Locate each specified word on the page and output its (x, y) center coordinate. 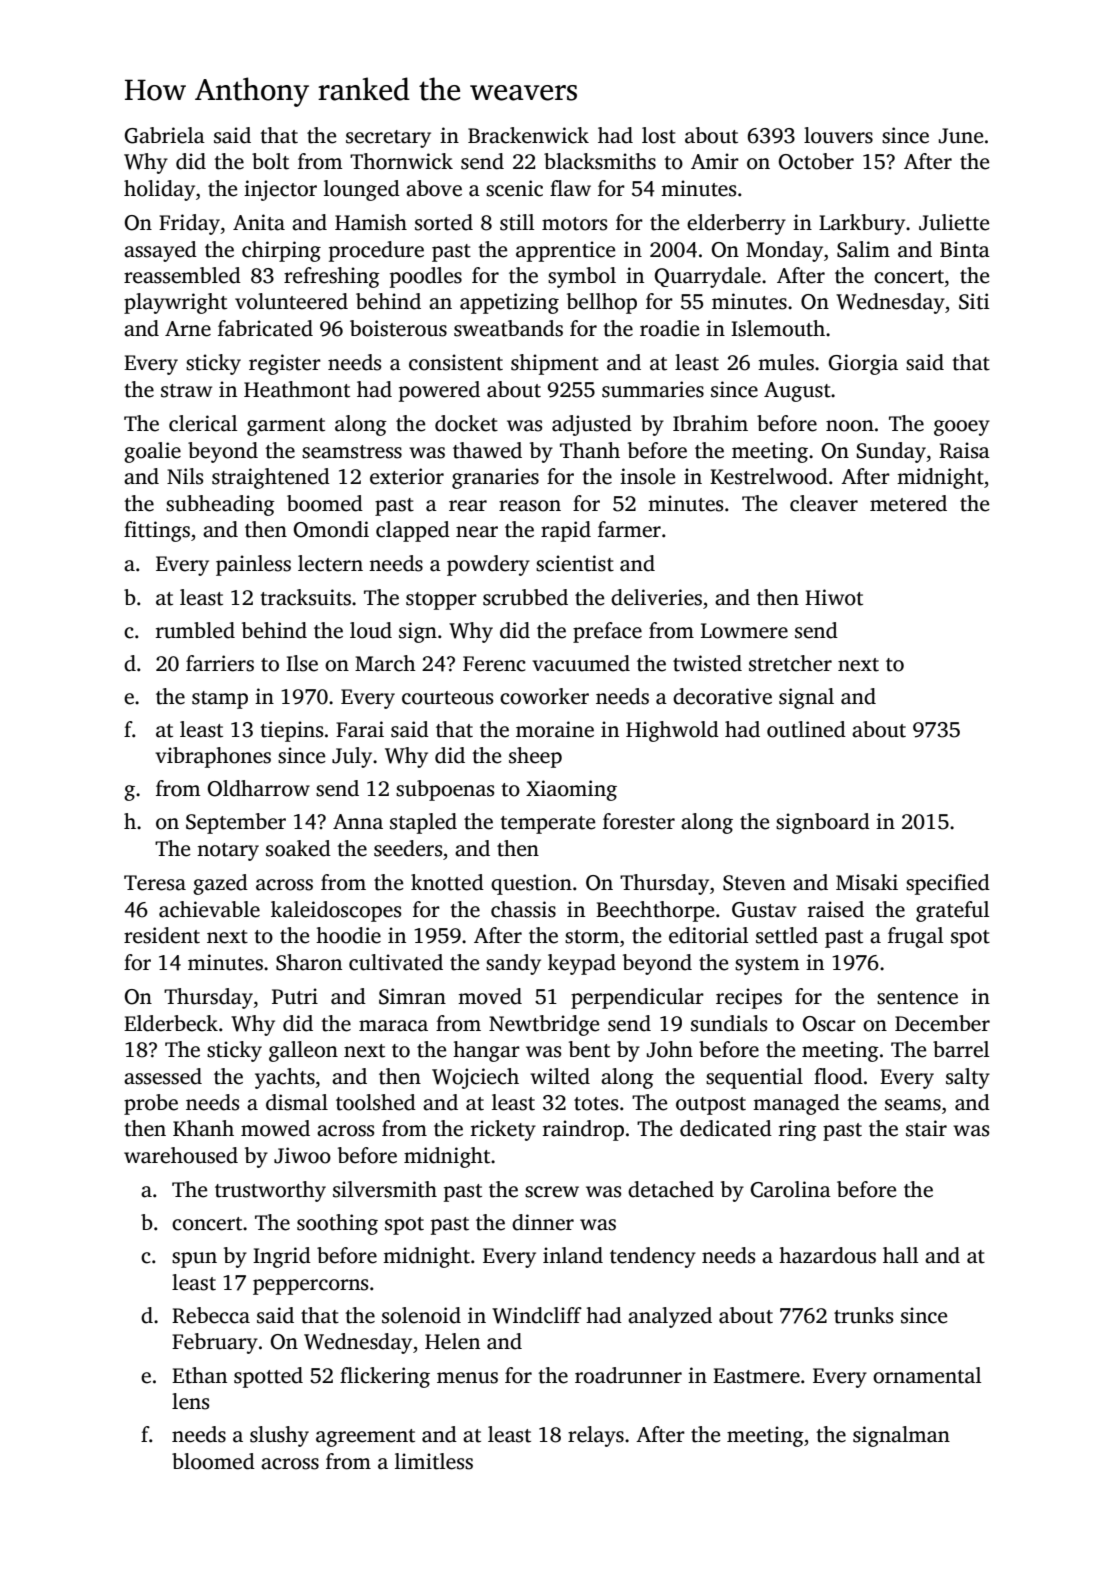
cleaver (824, 503)
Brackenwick (528, 135)
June (961, 136)
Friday (190, 224)
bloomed (213, 1461)
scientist (575, 563)
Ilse (302, 663)
